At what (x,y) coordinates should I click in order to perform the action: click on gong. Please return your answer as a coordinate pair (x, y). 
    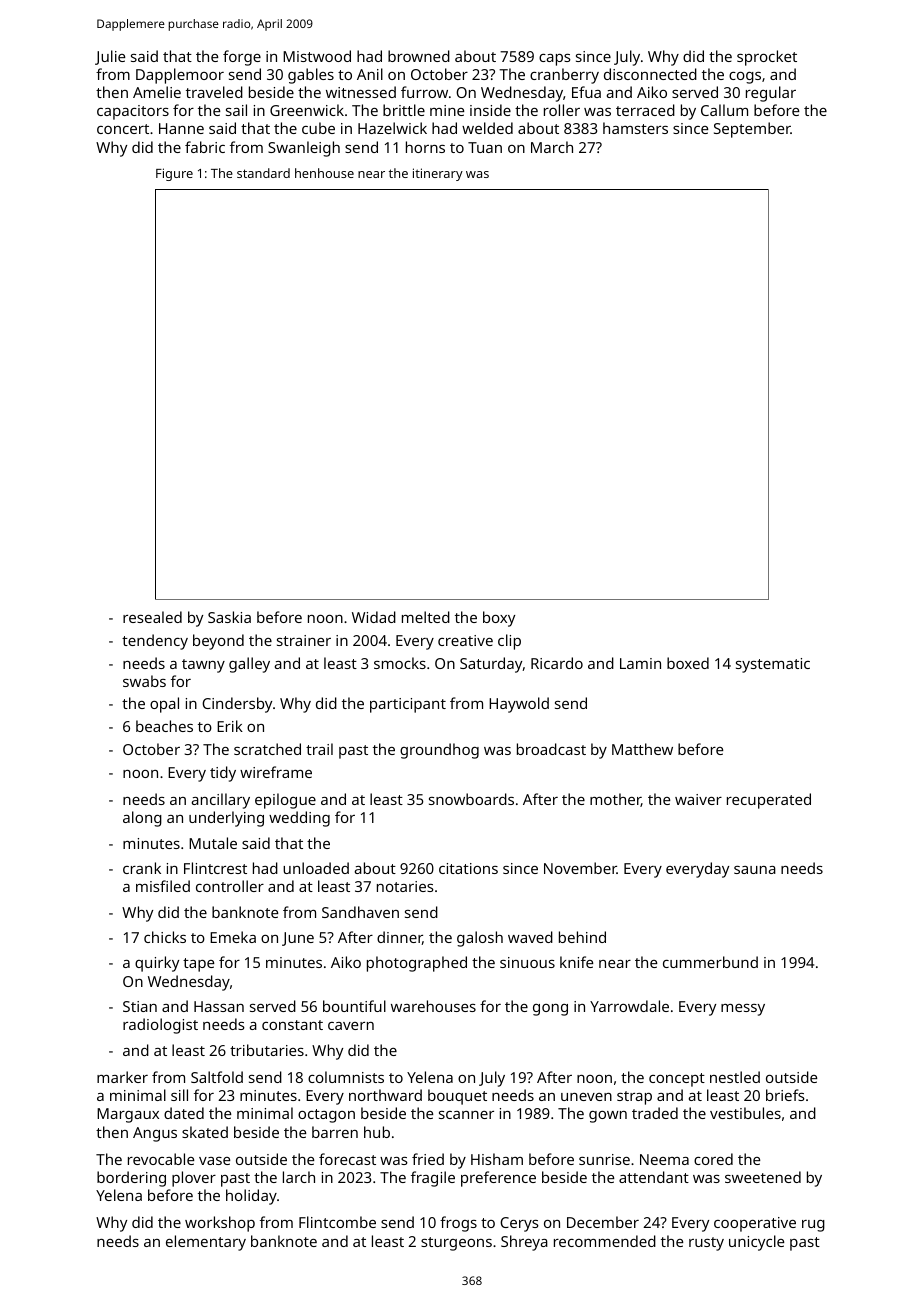
    Looking at the image, I should click on (550, 1010).
